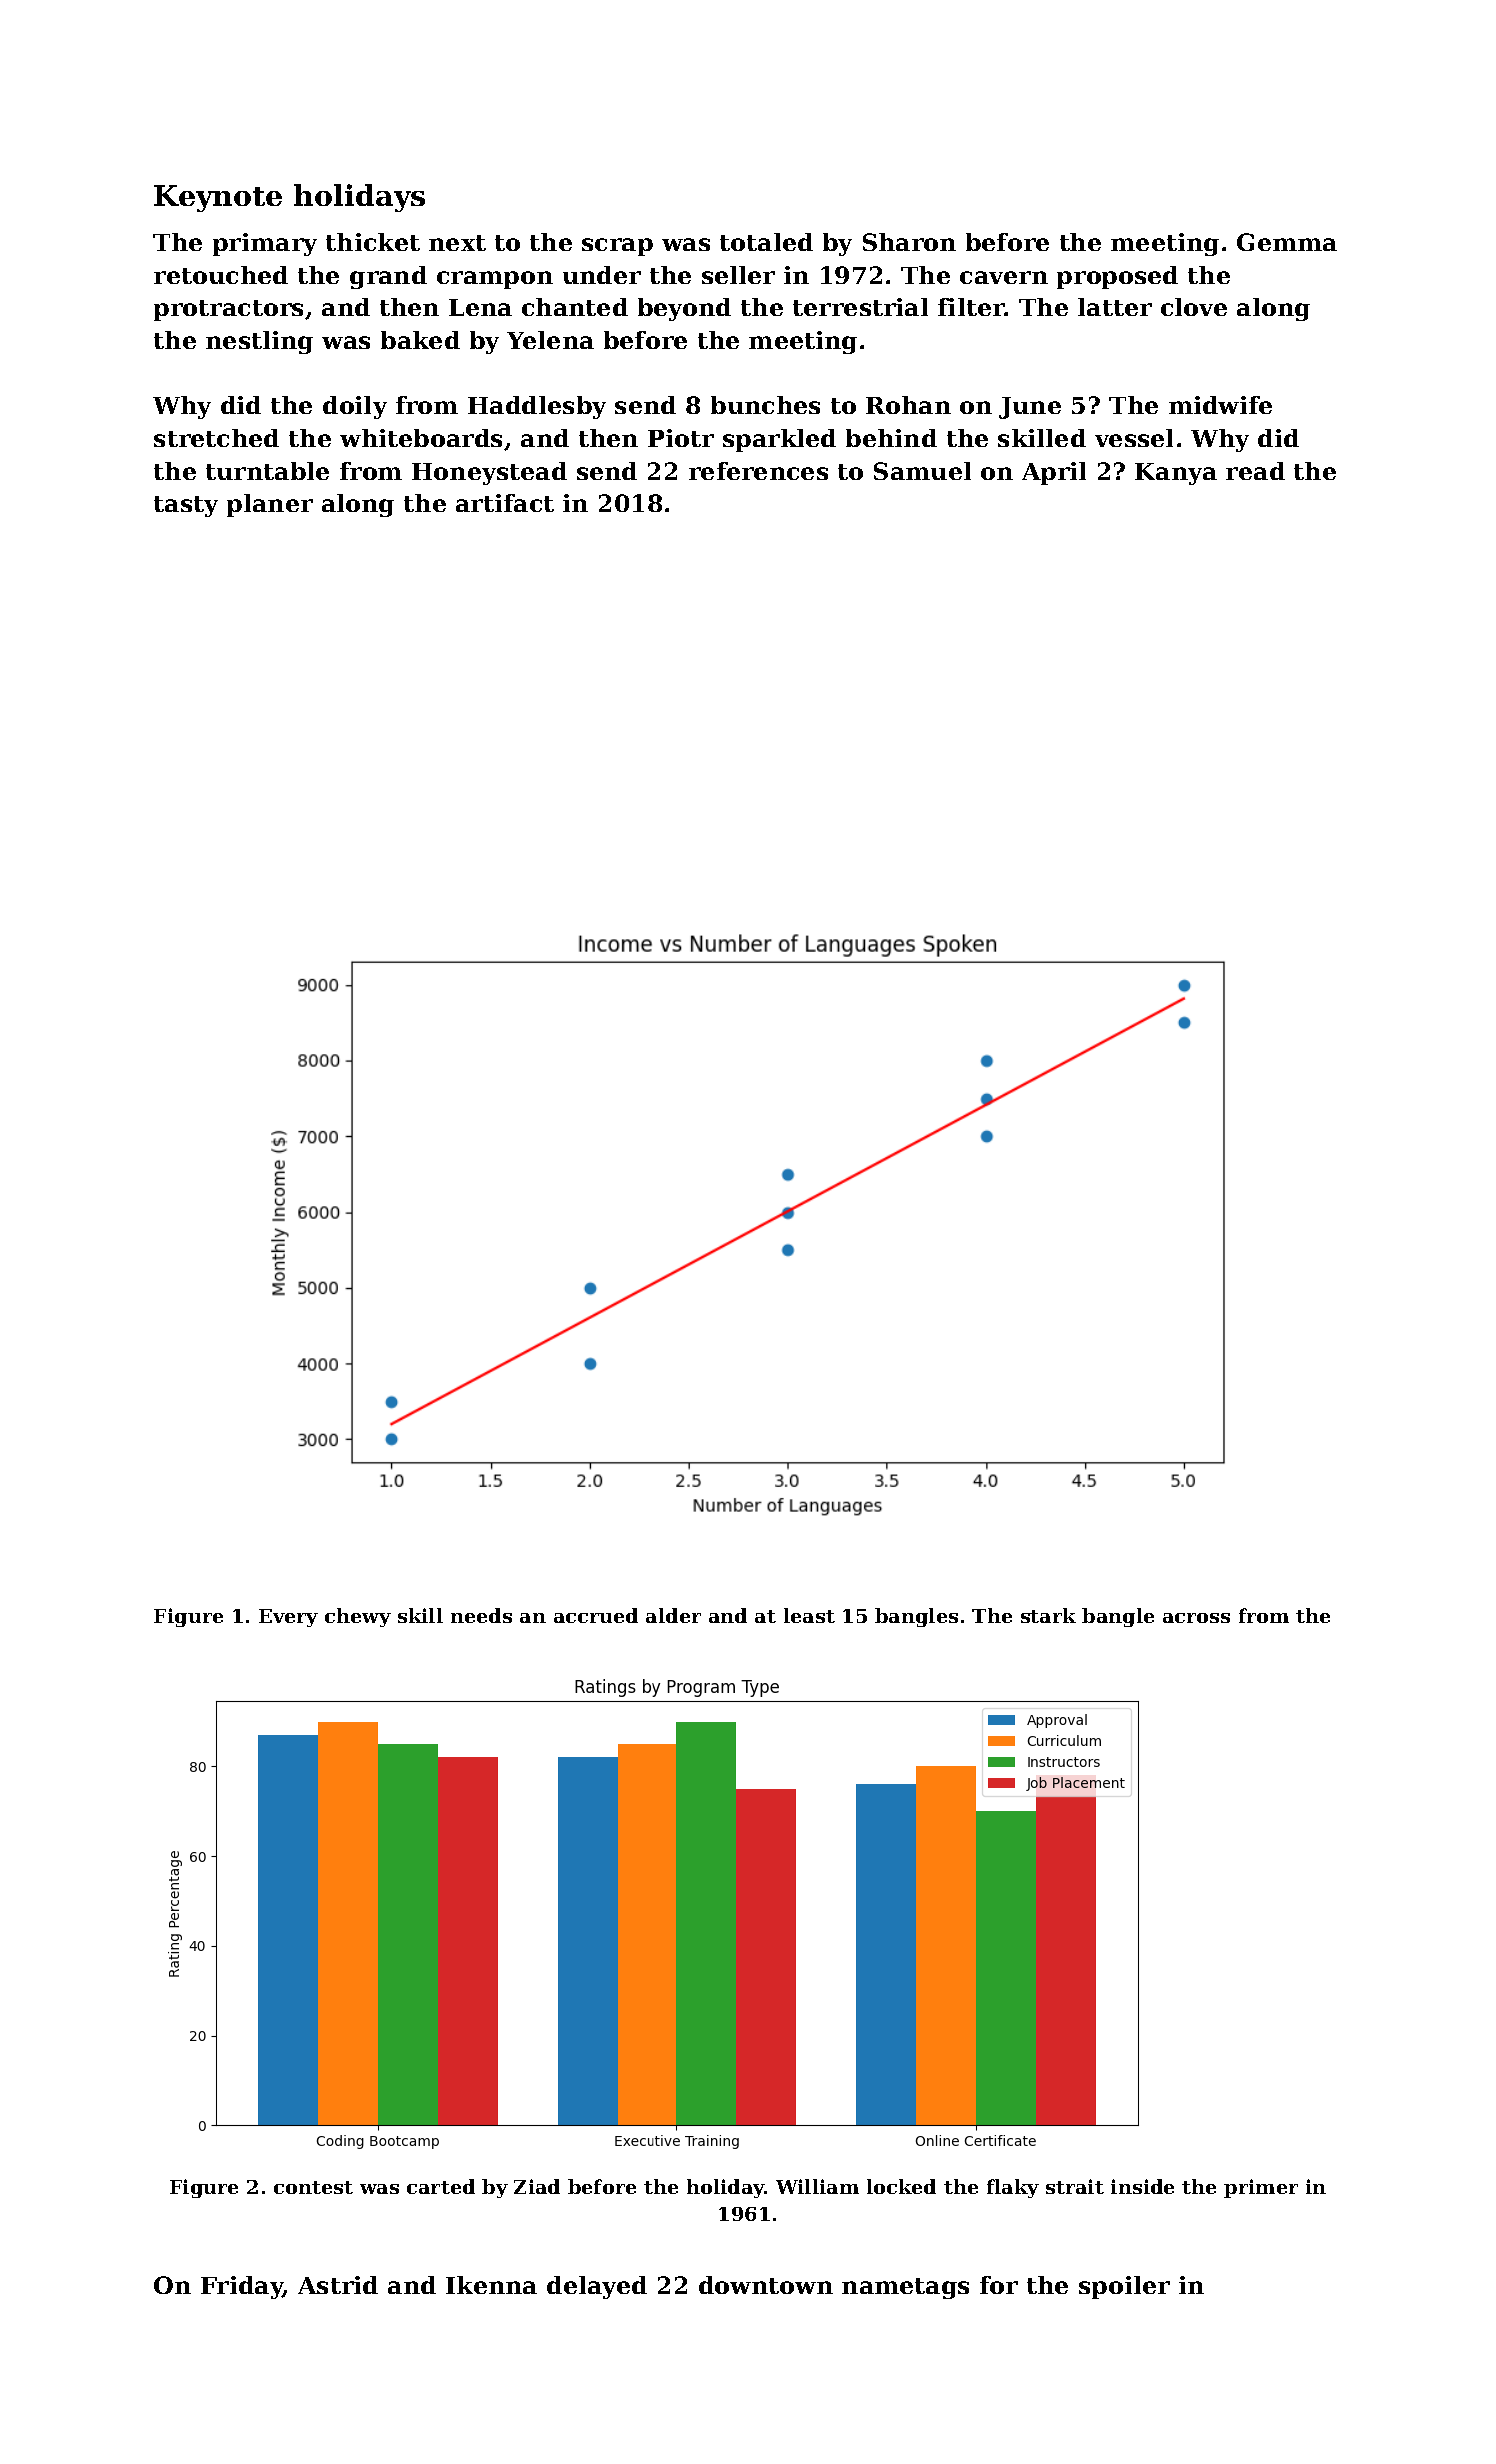 The image size is (1496, 2464). Describe the element at coordinates (1196, 1618) in the screenshot. I see `across` at that location.
